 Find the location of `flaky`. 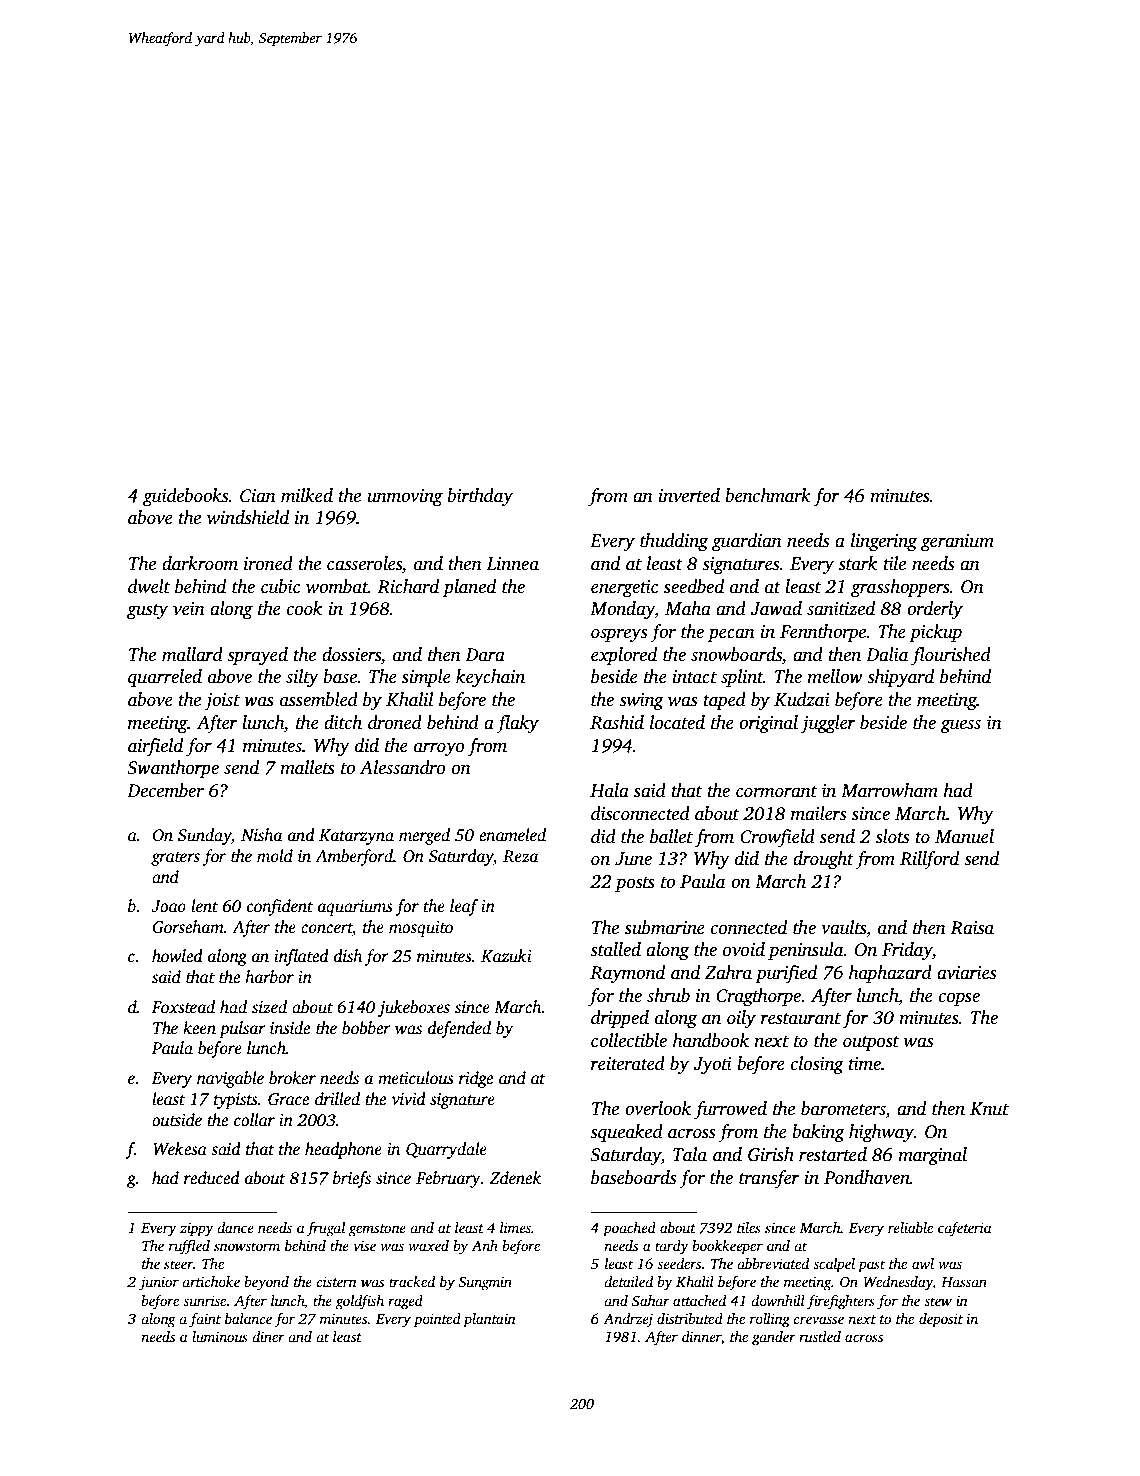

flaky is located at coordinates (517, 724).
